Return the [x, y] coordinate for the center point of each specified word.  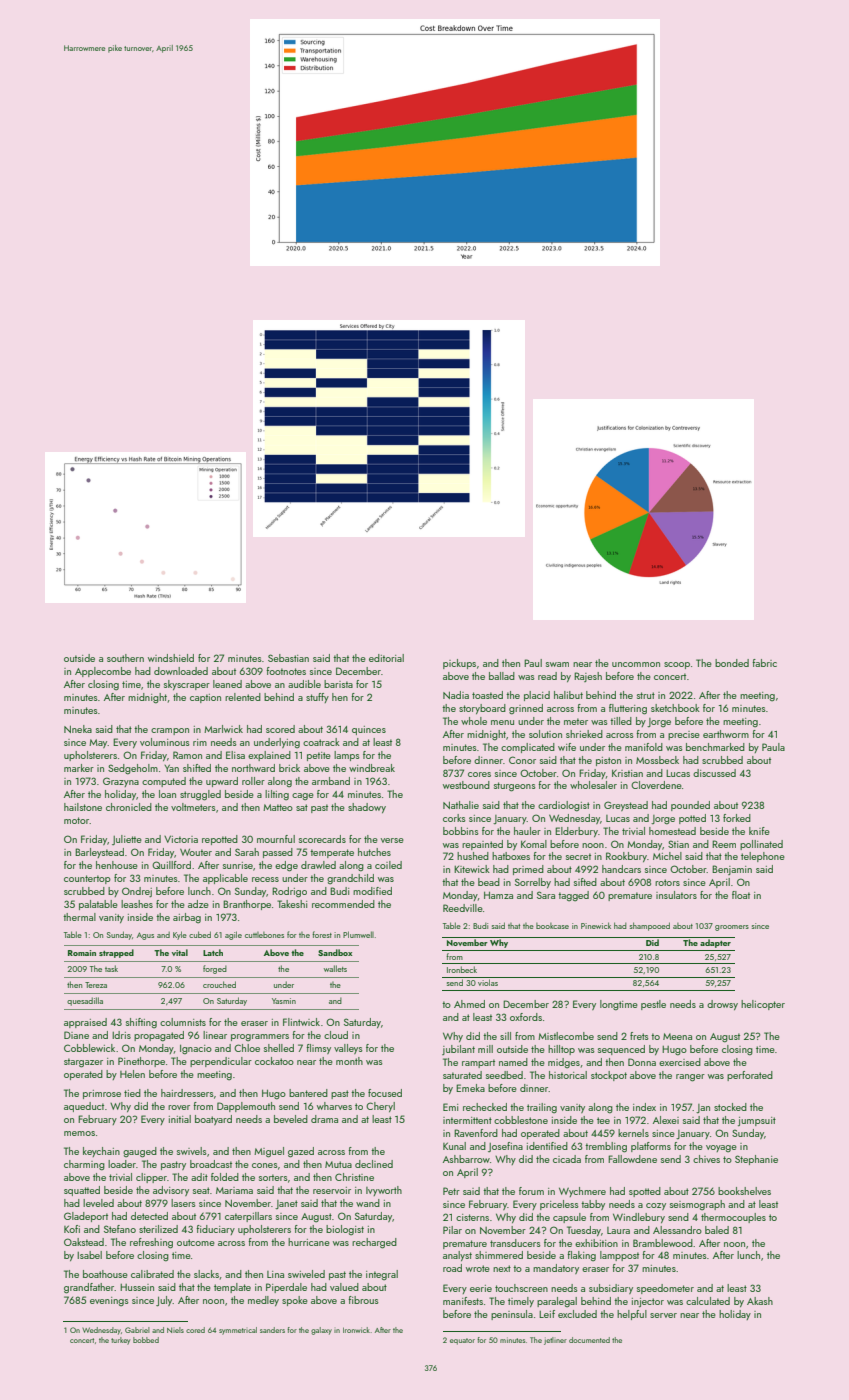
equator [462, 1341]
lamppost [619, 1256]
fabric [764, 663]
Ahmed [469, 1004]
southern [125, 658]
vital [180, 952]
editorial [386, 658]
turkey [120, 1341]
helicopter [763, 1005]
